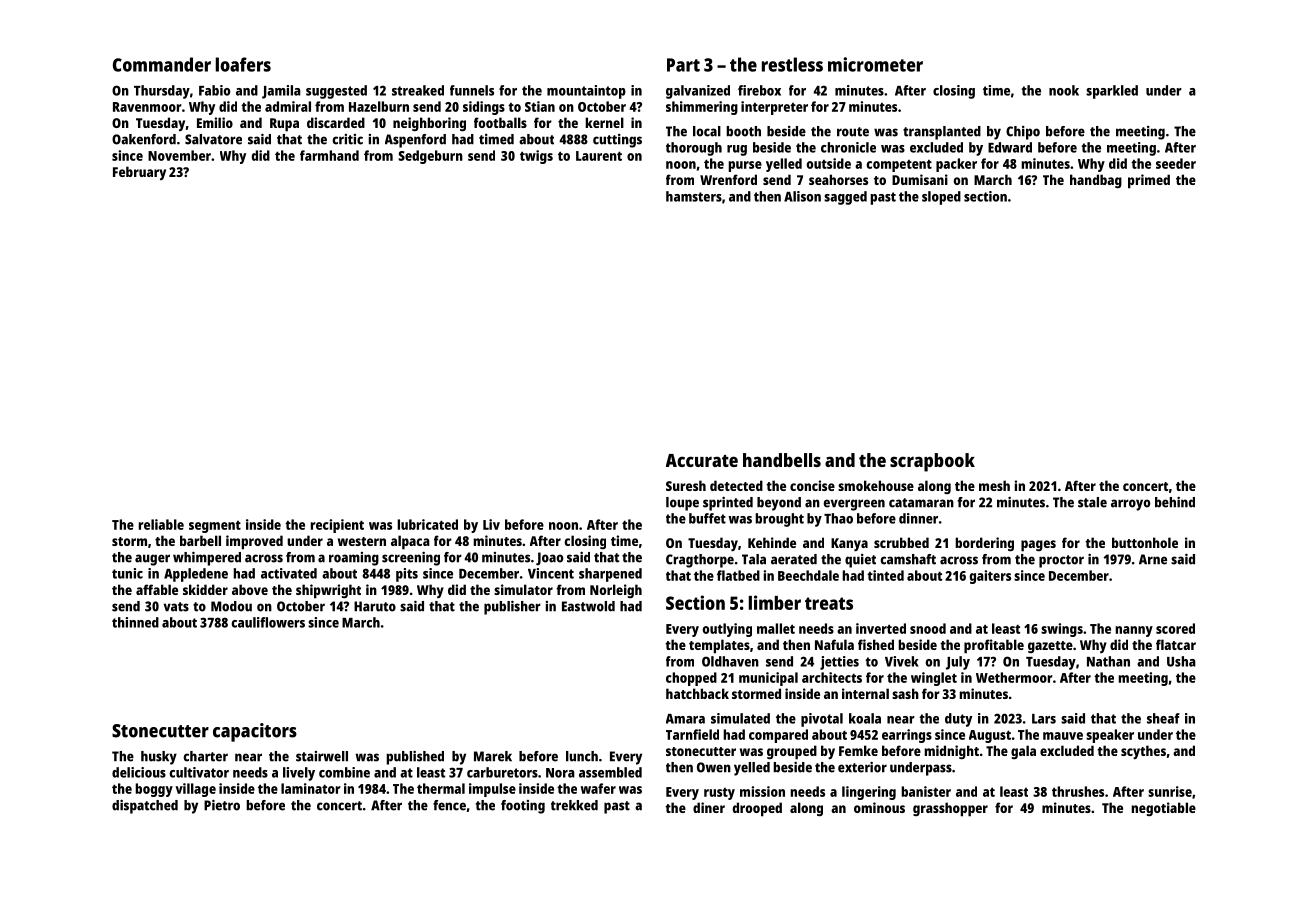  Describe the element at coordinates (139, 772) in the image. I see `delicious` at that location.
